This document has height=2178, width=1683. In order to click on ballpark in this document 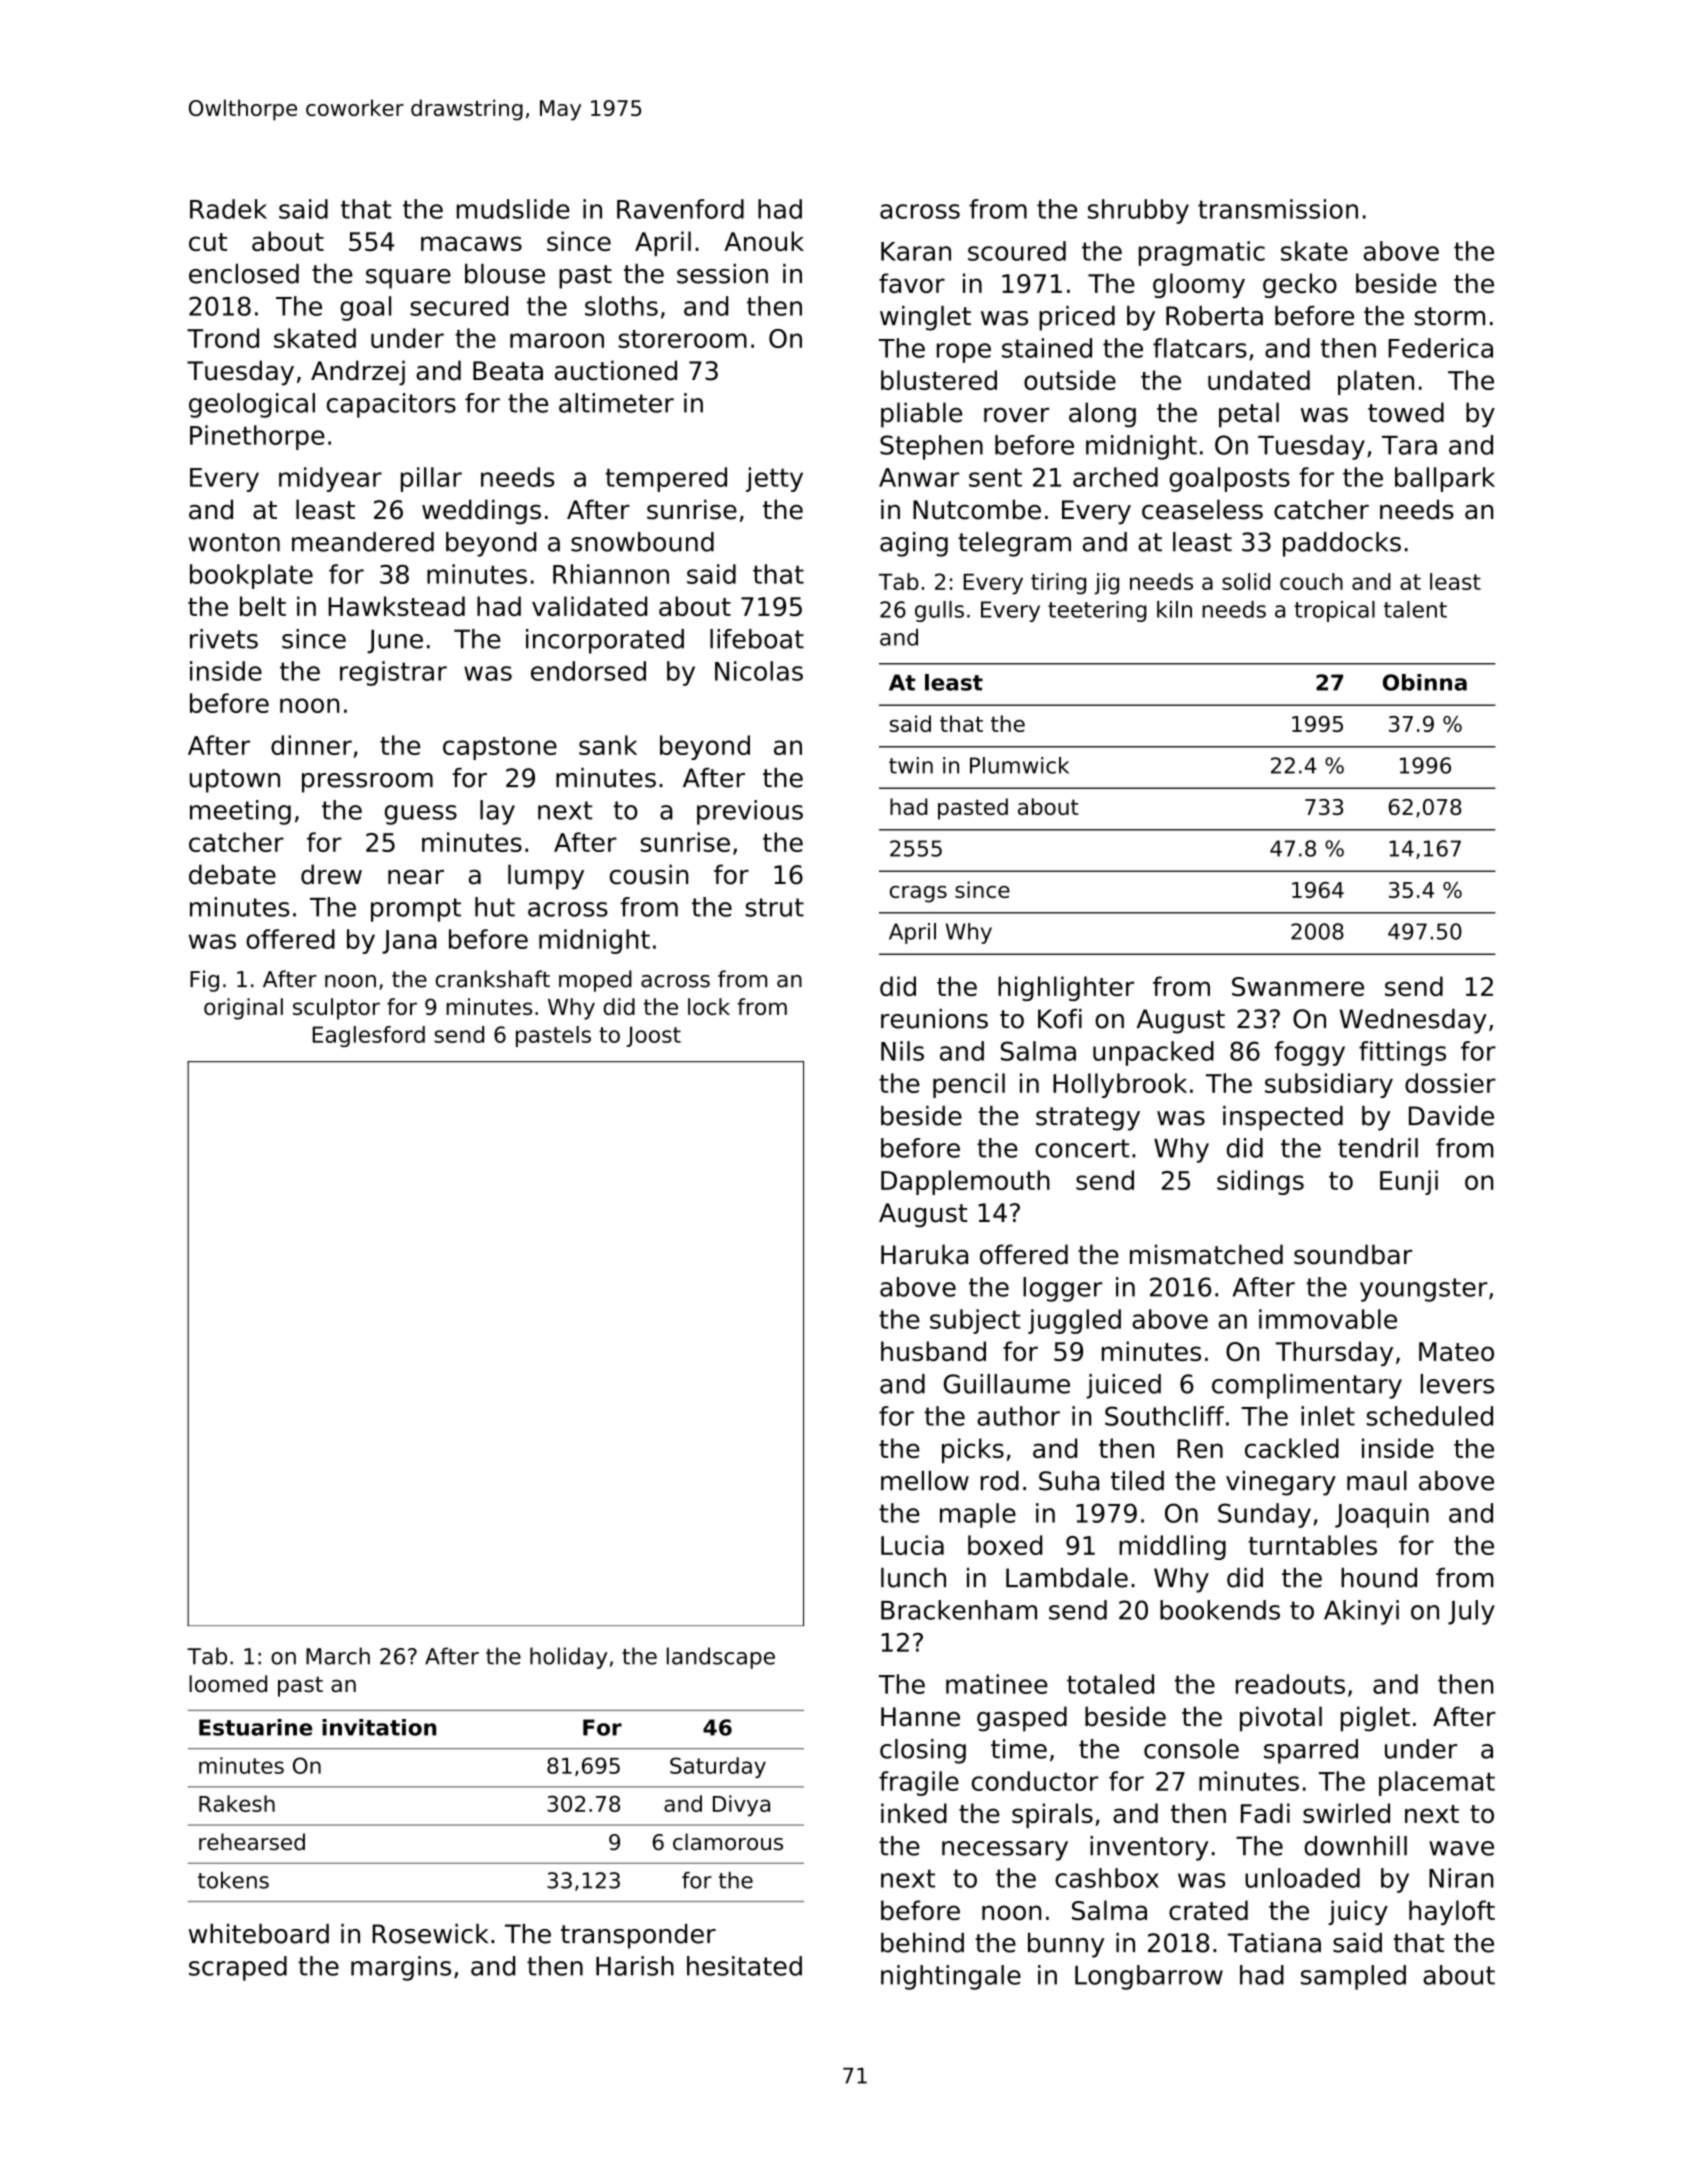, I will do `click(1445, 479)`.
